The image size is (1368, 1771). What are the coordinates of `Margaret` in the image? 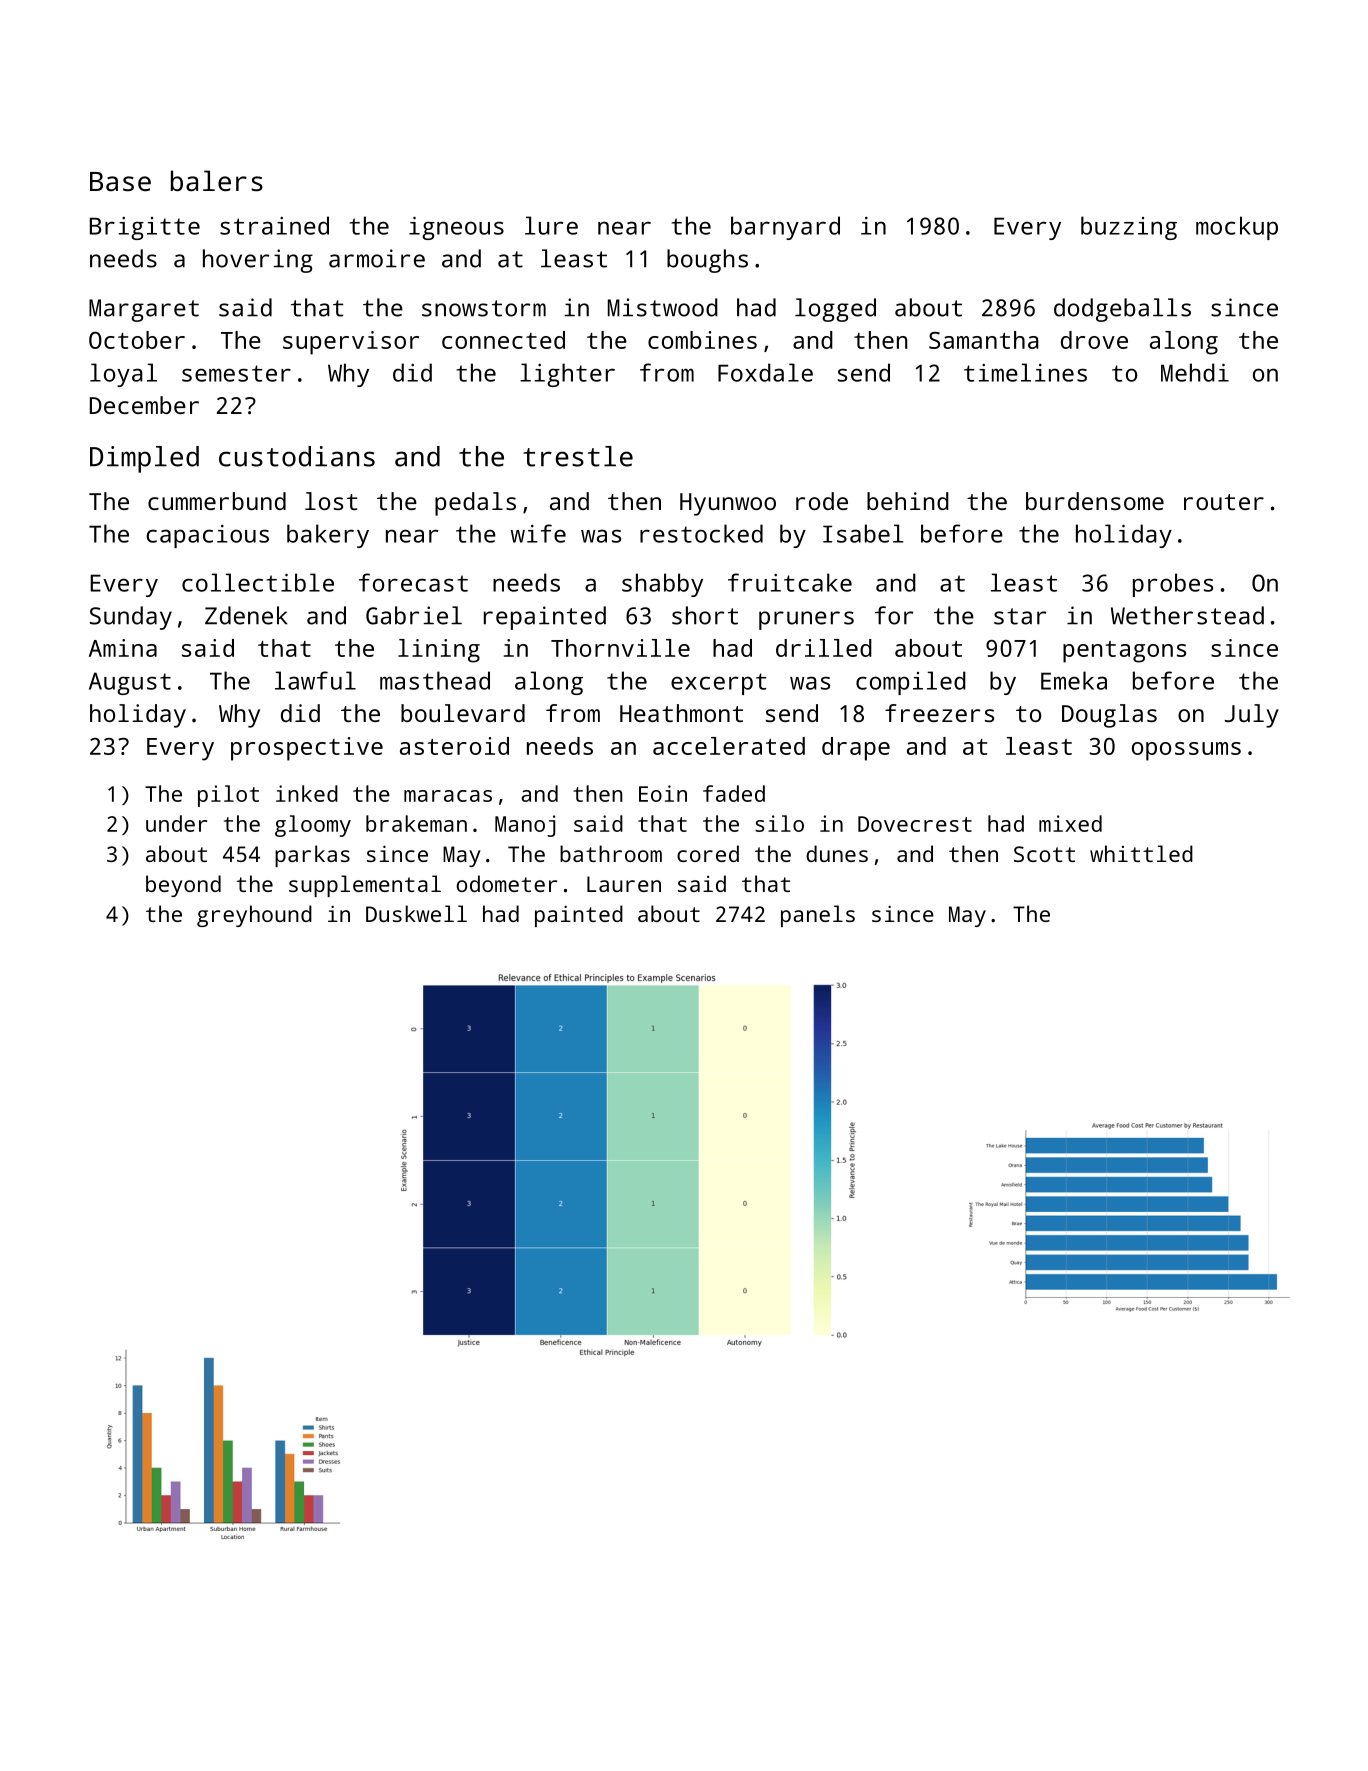 It's located at (144, 310).
